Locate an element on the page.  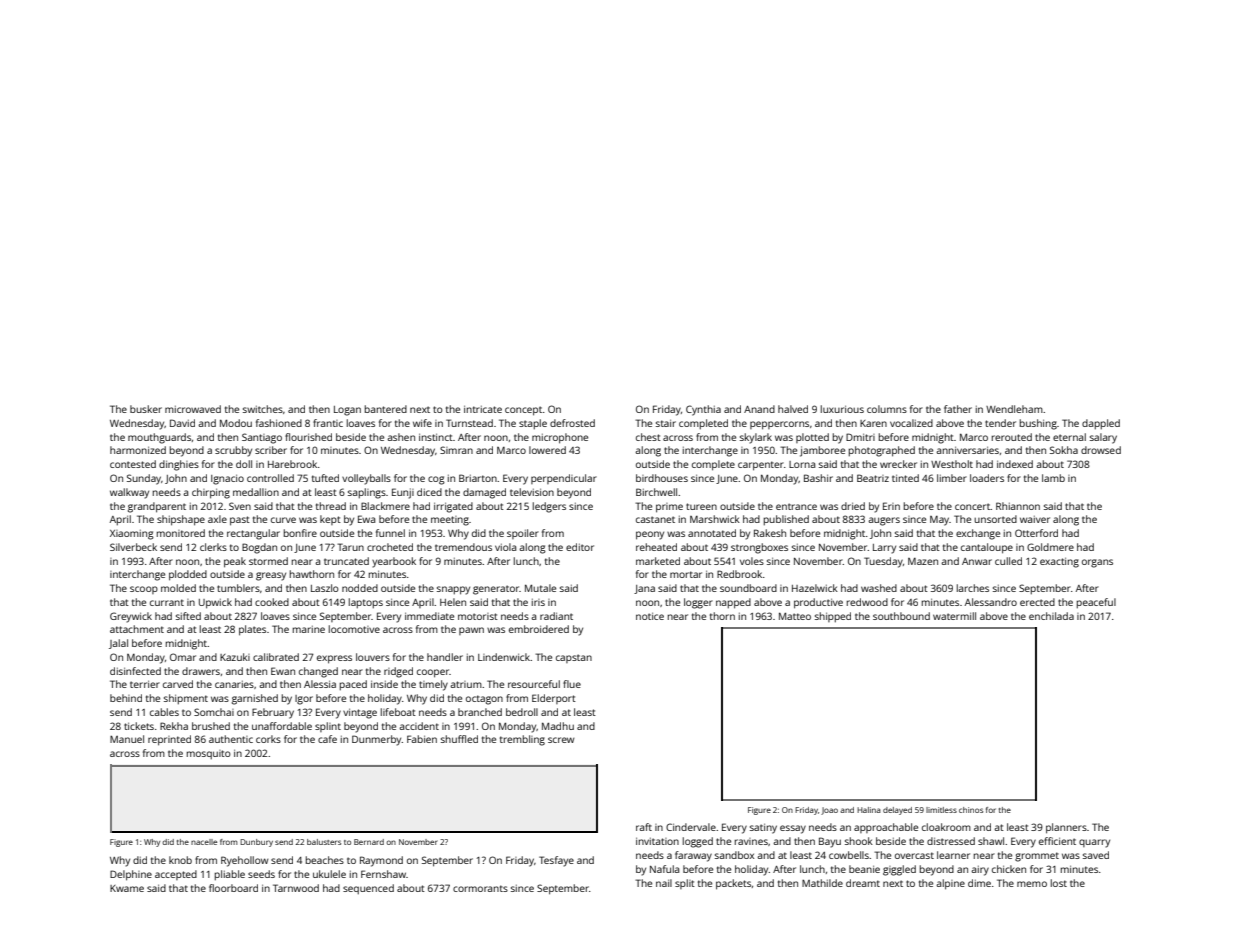
Karen is located at coordinates (873, 423).
